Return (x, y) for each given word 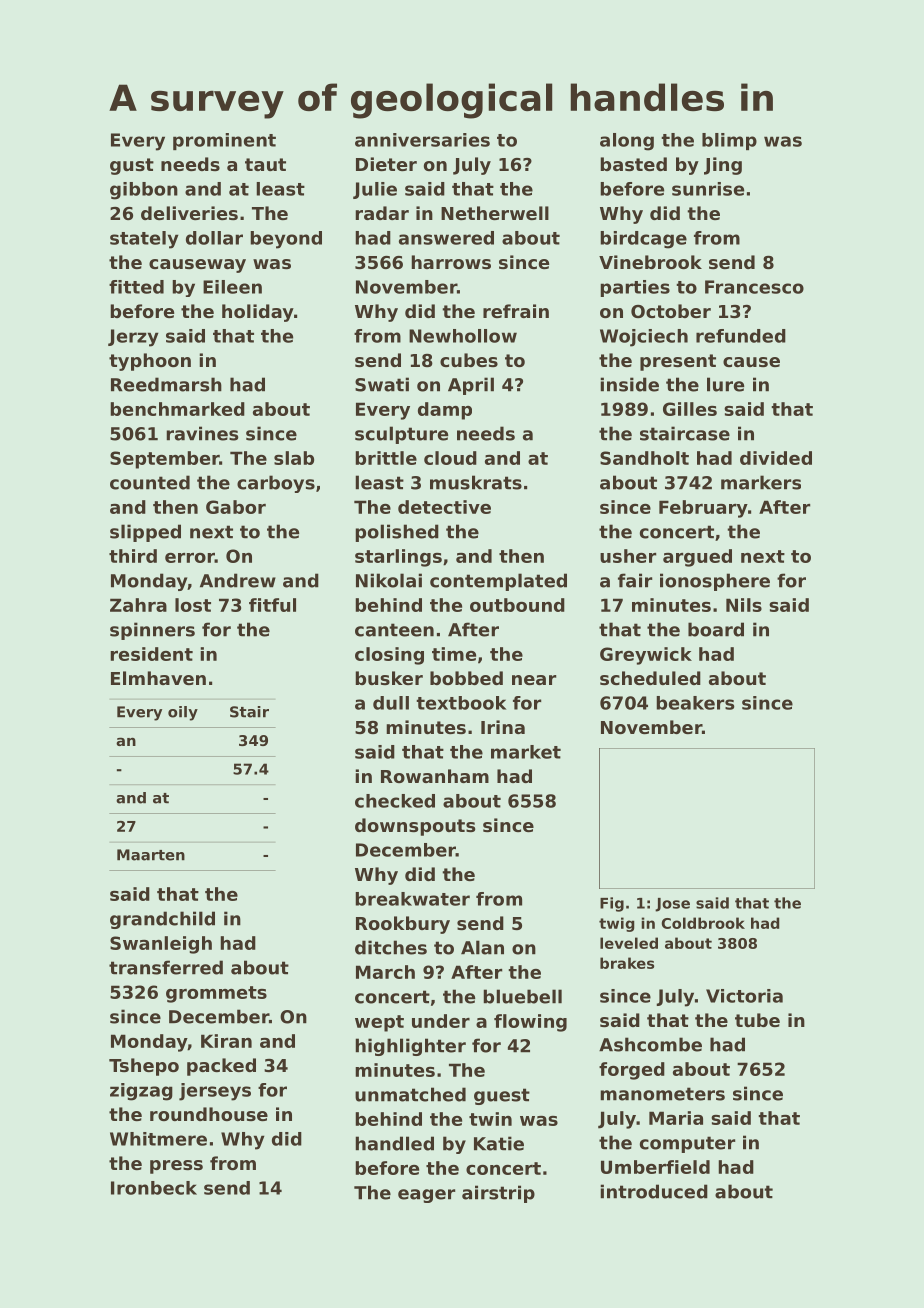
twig (617, 924)
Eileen (232, 287)
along (627, 142)
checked (395, 801)
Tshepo (144, 1067)
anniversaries (422, 140)
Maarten (151, 855)
